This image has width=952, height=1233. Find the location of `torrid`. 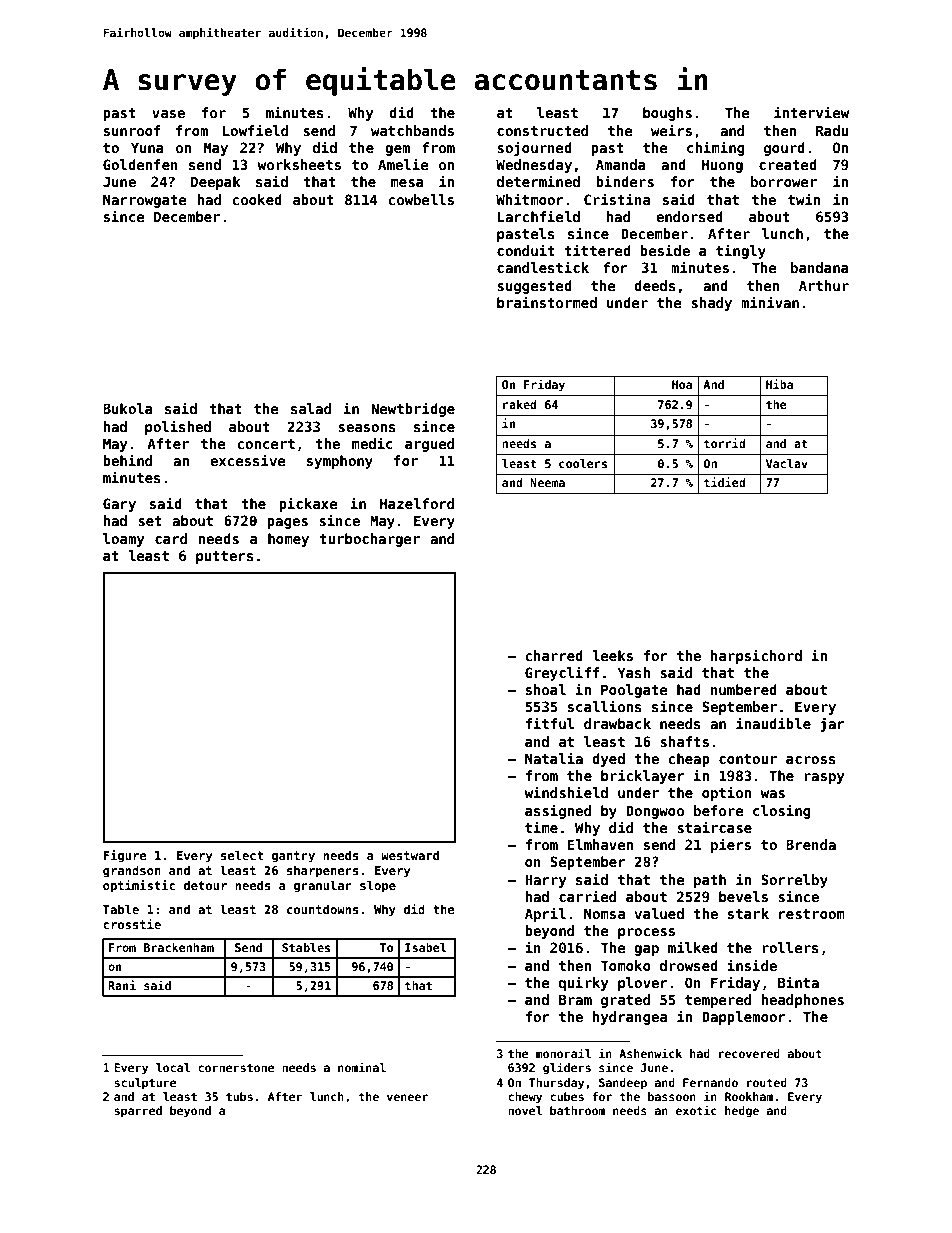

torrid is located at coordinates (725, 443).
